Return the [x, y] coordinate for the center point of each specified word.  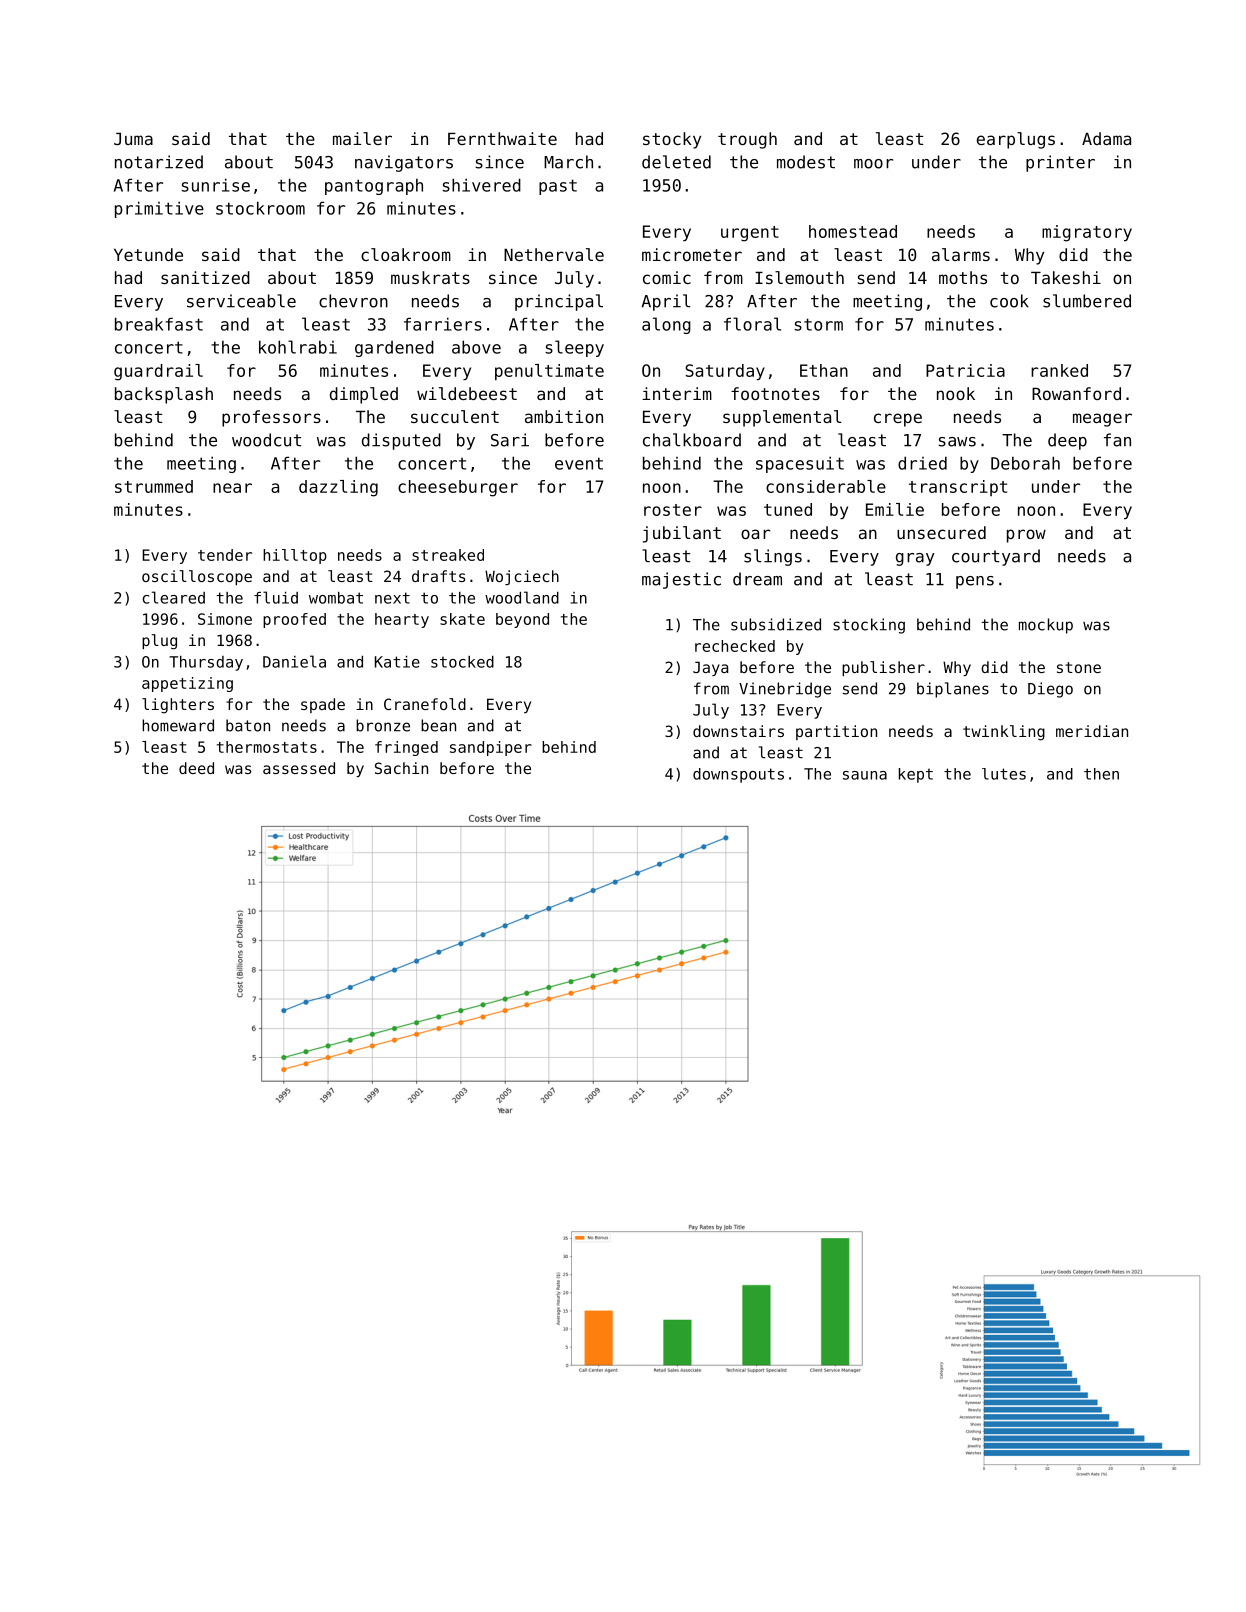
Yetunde [148, 254]
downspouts [738, 775]
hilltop [295, 556]
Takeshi [1066, 277]
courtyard [996, 557]
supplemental [782, 418]
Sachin [401, 768]
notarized [159, 162]
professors [271, 418]
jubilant [682, 534]
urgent [750, 234]
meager [1102, 420]
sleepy [574, 348]
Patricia [965, 370]
